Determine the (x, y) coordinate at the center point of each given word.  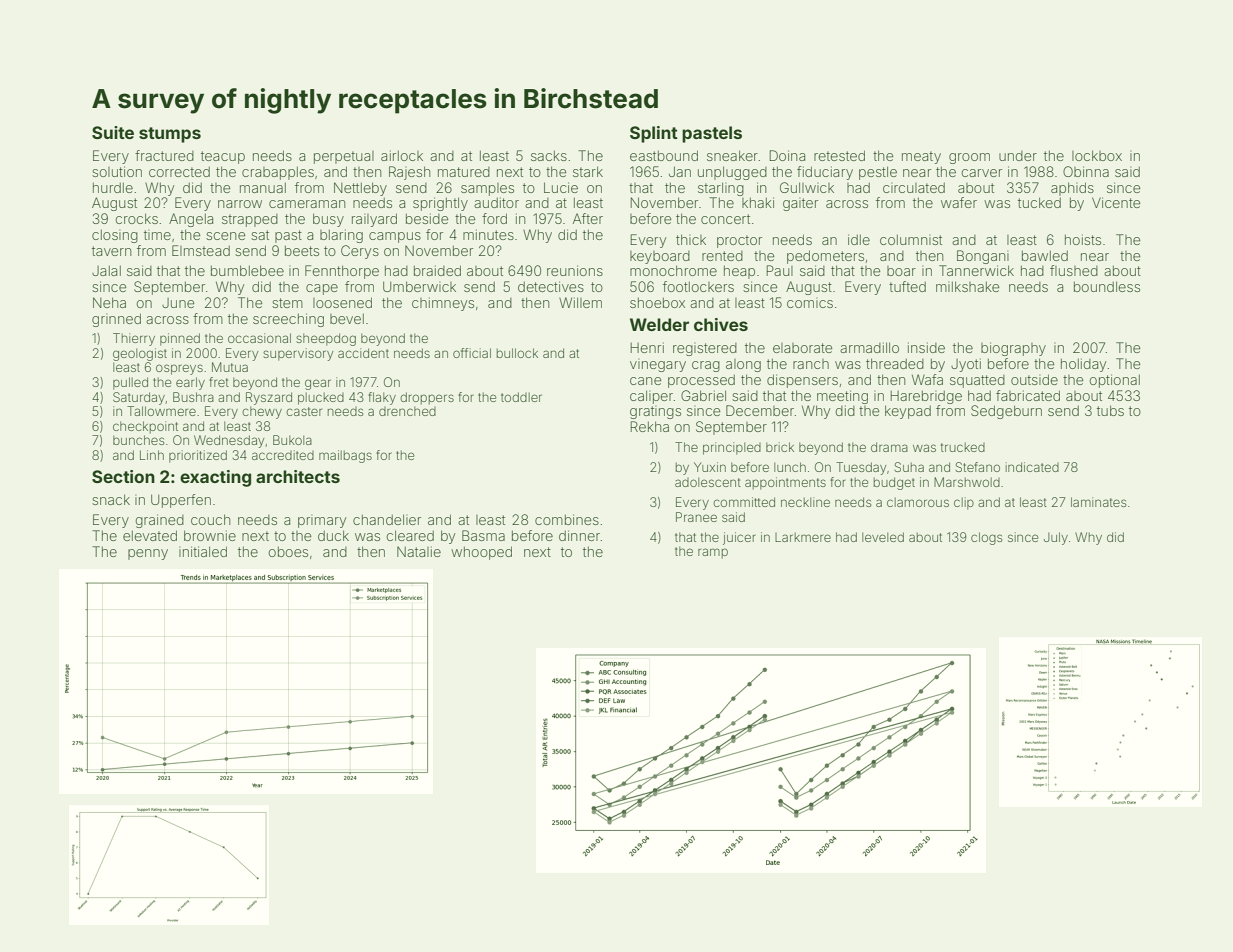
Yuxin (710, 467)
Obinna (1086, 171)
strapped (250, 220)
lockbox (1097, 155)
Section (123, 476)
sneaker (732, 155)
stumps (170, 135)
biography (1013, 349)
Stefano (977, 467)
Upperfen (181, 501)
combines (567, 519)
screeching (288, 320)
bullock (517, 353)
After (588, 218)
